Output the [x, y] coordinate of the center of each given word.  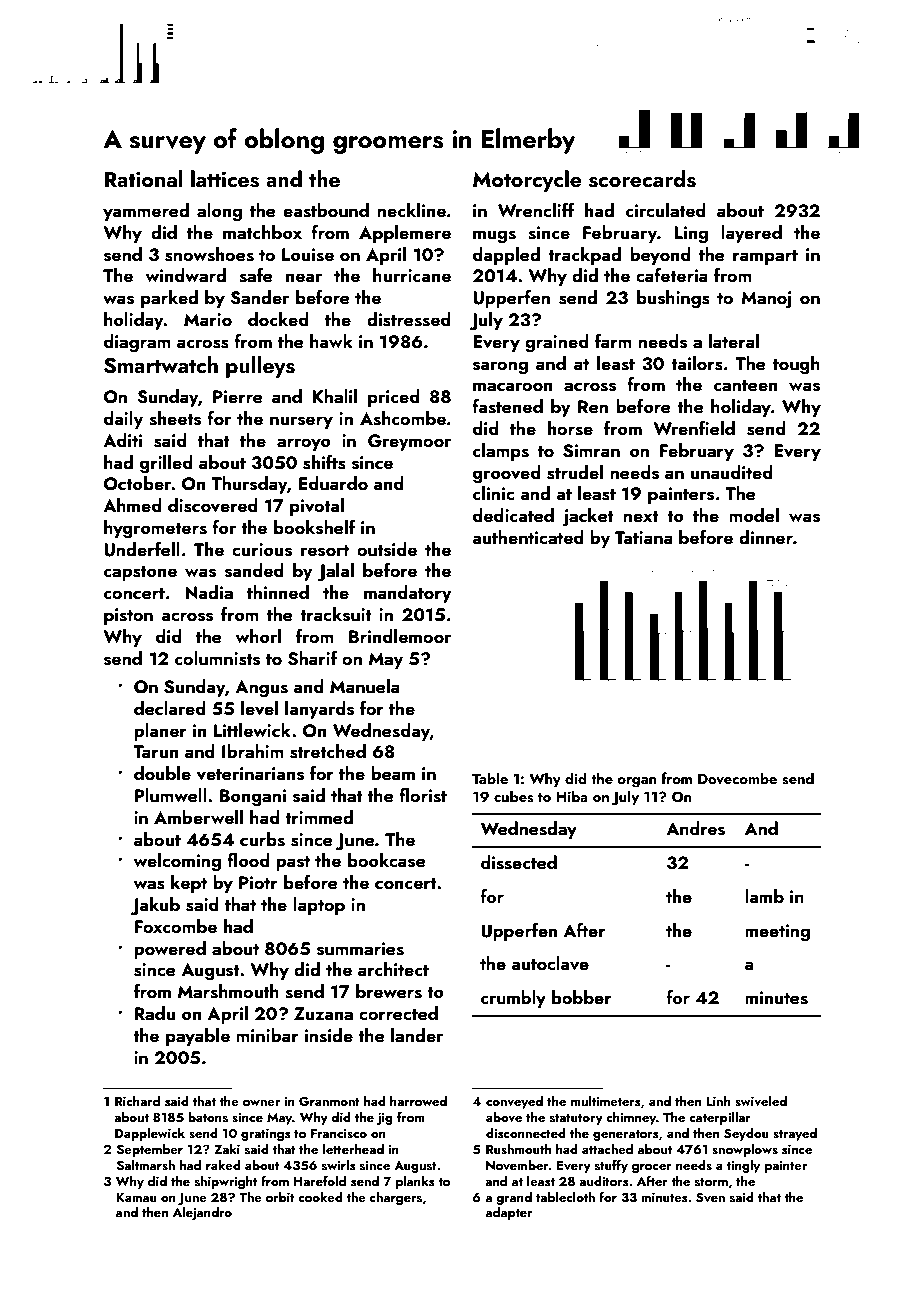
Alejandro [202, 1213]
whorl [258, 636]
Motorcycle [527, 181]
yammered [146, 212]
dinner [766, 537]
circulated [666, 210]
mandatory [407, 594]
